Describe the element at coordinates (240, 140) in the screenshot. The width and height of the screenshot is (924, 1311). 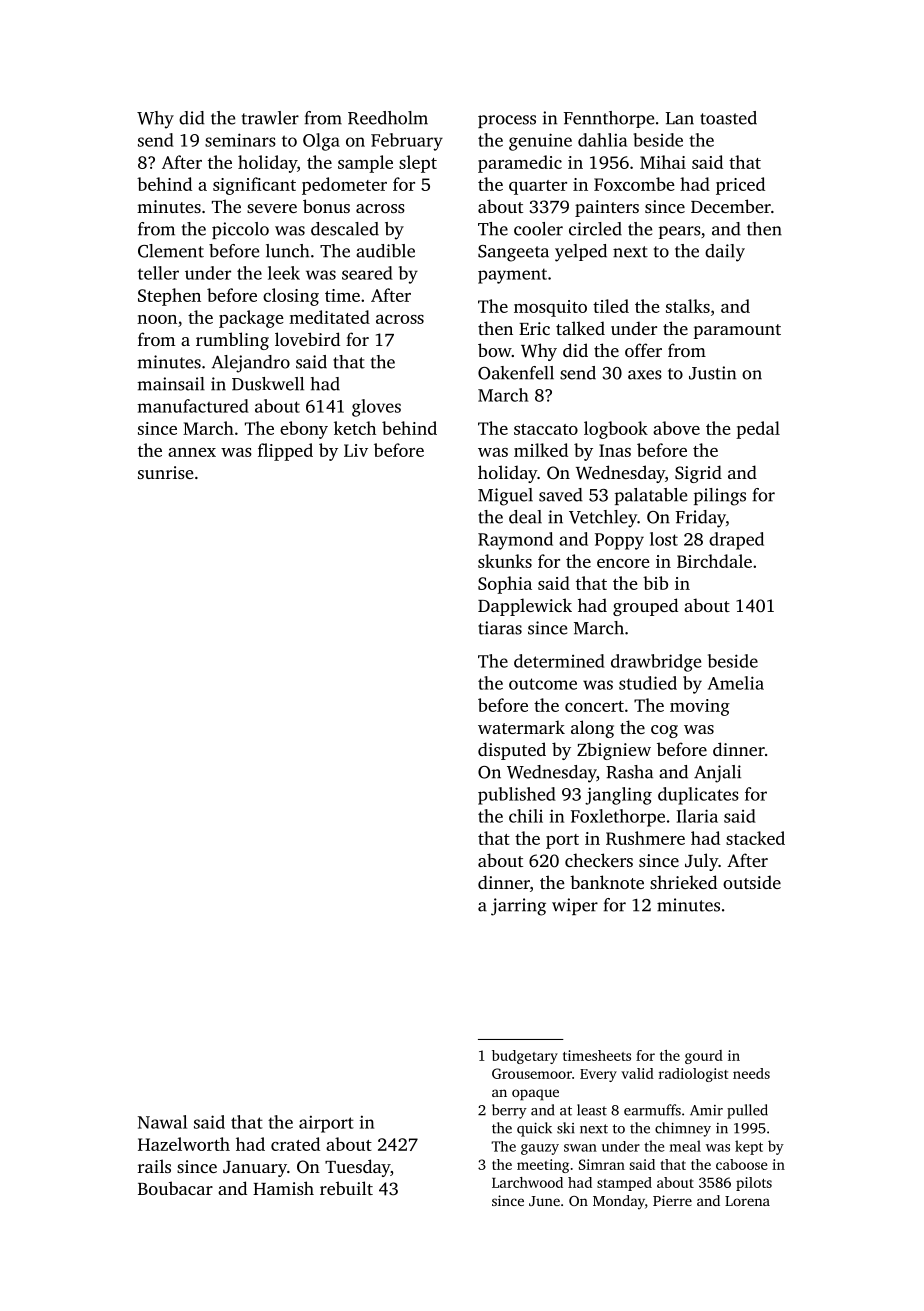
I see `seminars` at that location.
